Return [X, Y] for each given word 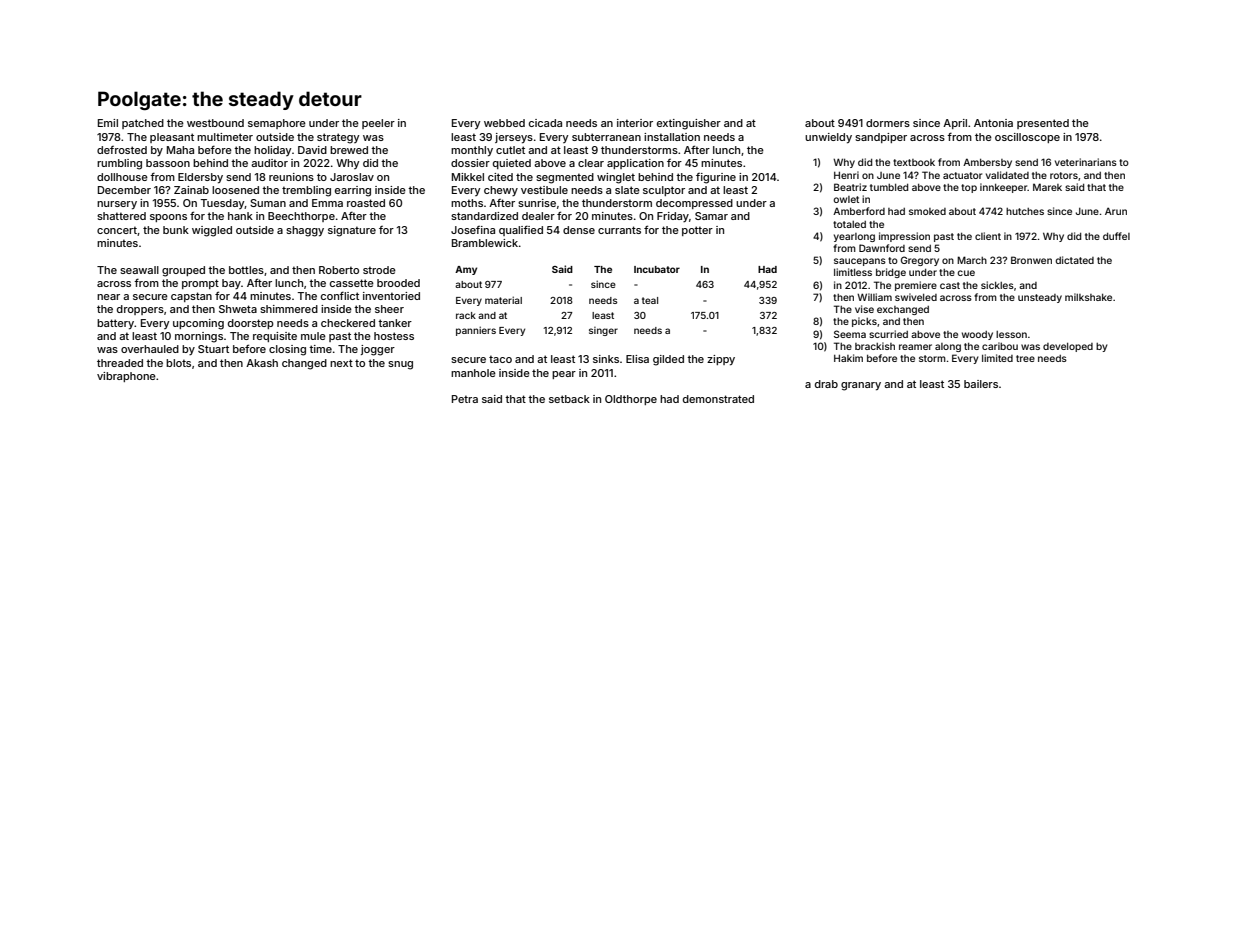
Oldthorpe [631, 400]
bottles [246, 270]
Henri [846, 175]
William [874, 297]
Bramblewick [485, 243]
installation [672, 137]
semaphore [277, 124]
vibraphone [126, 377]
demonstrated [718, 399]
